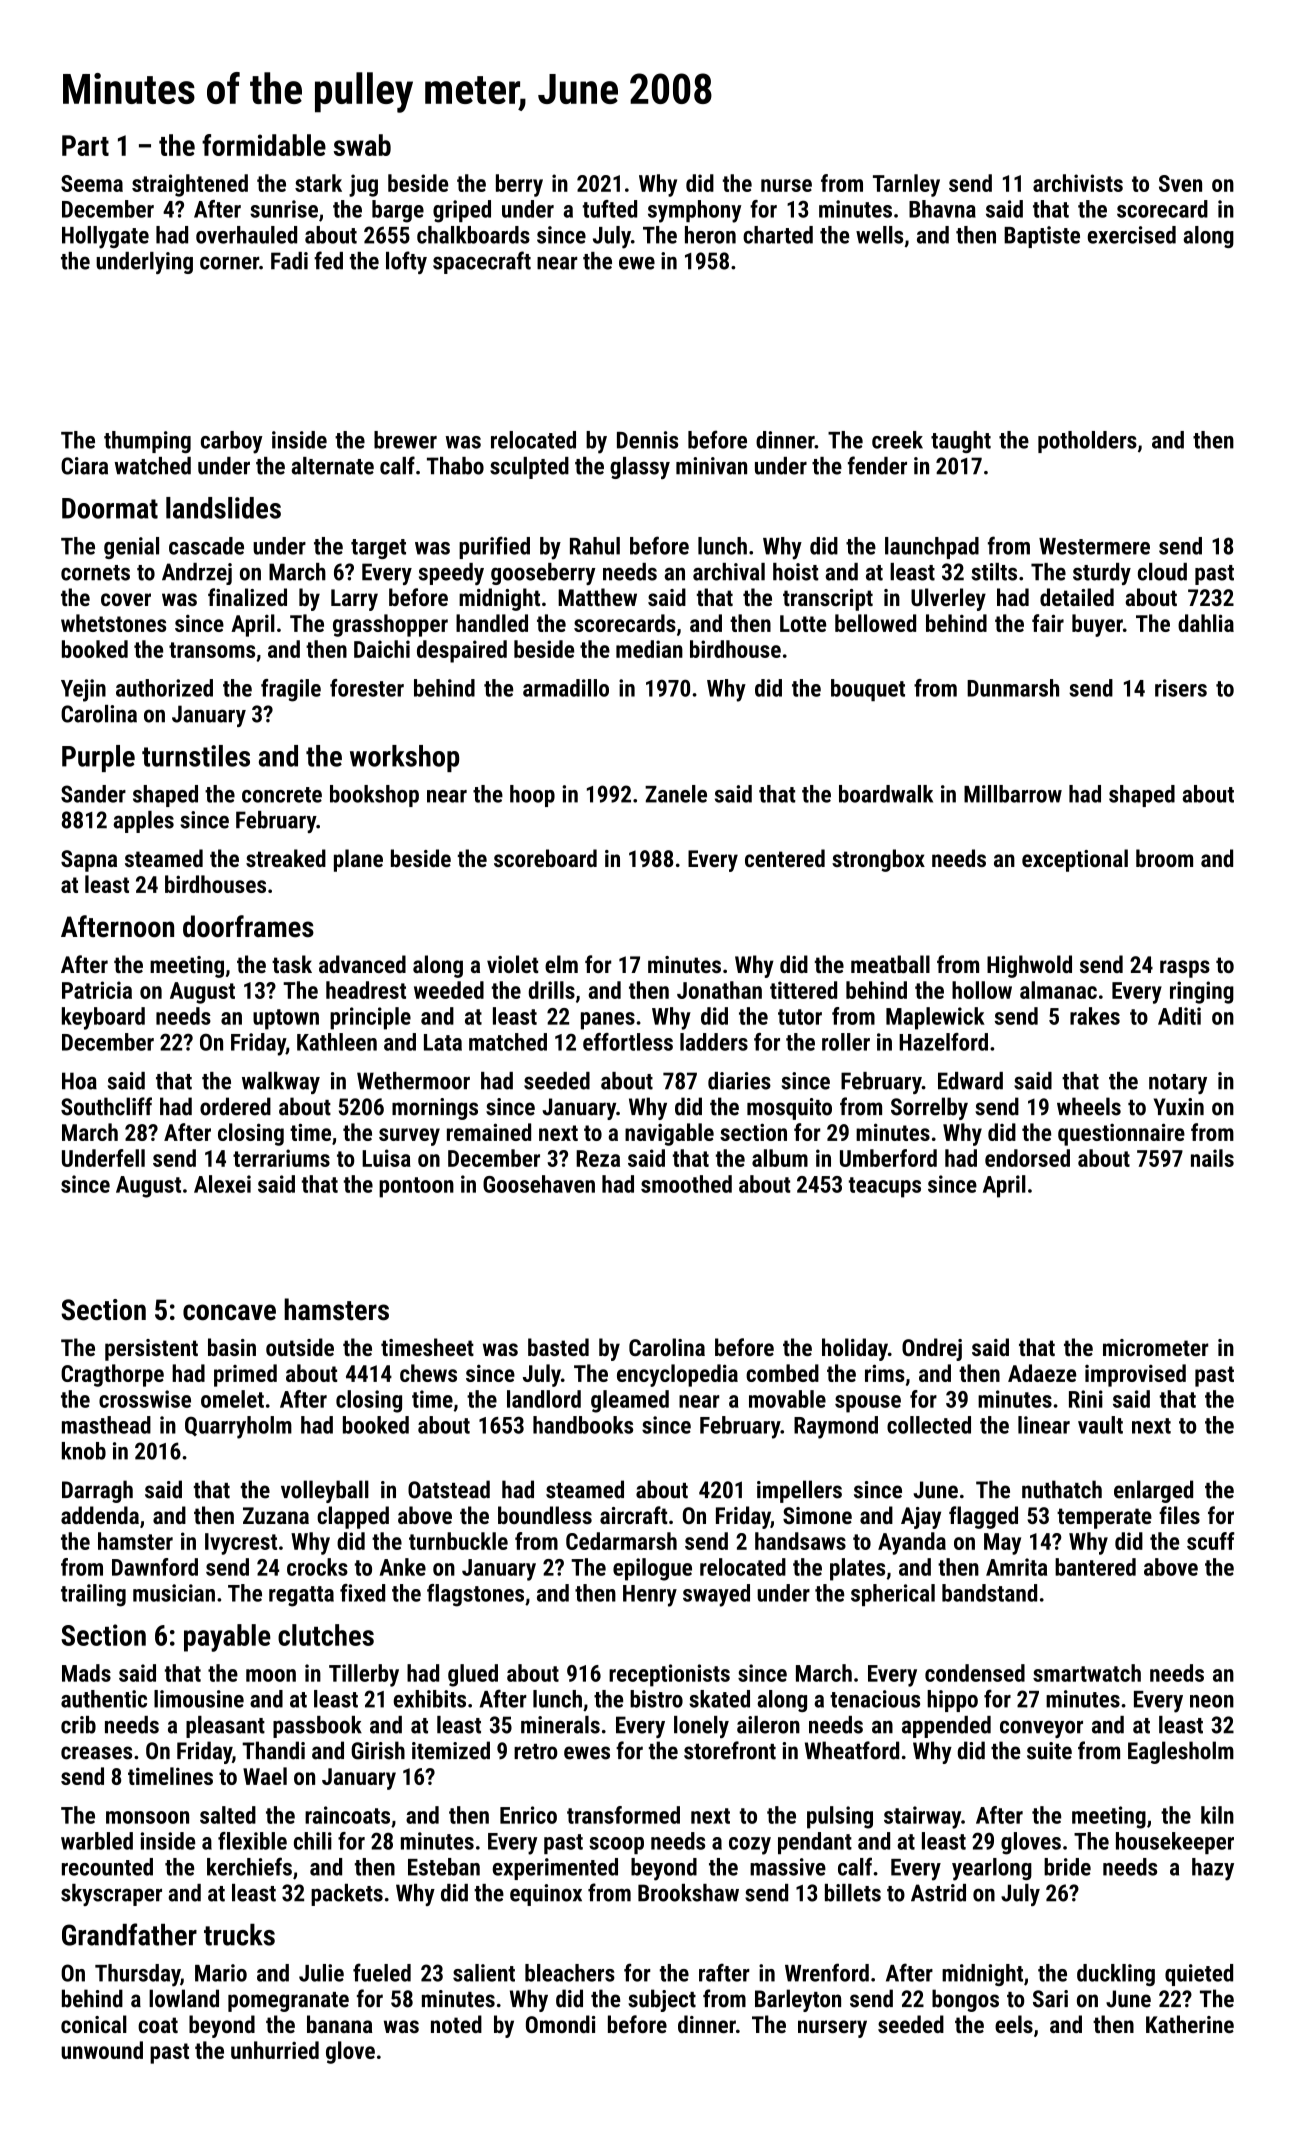 The height and width of the image is (2133, 1295). Describe the element at coordinates (686, 1184) in the image. I see `smoothed` at that location.
